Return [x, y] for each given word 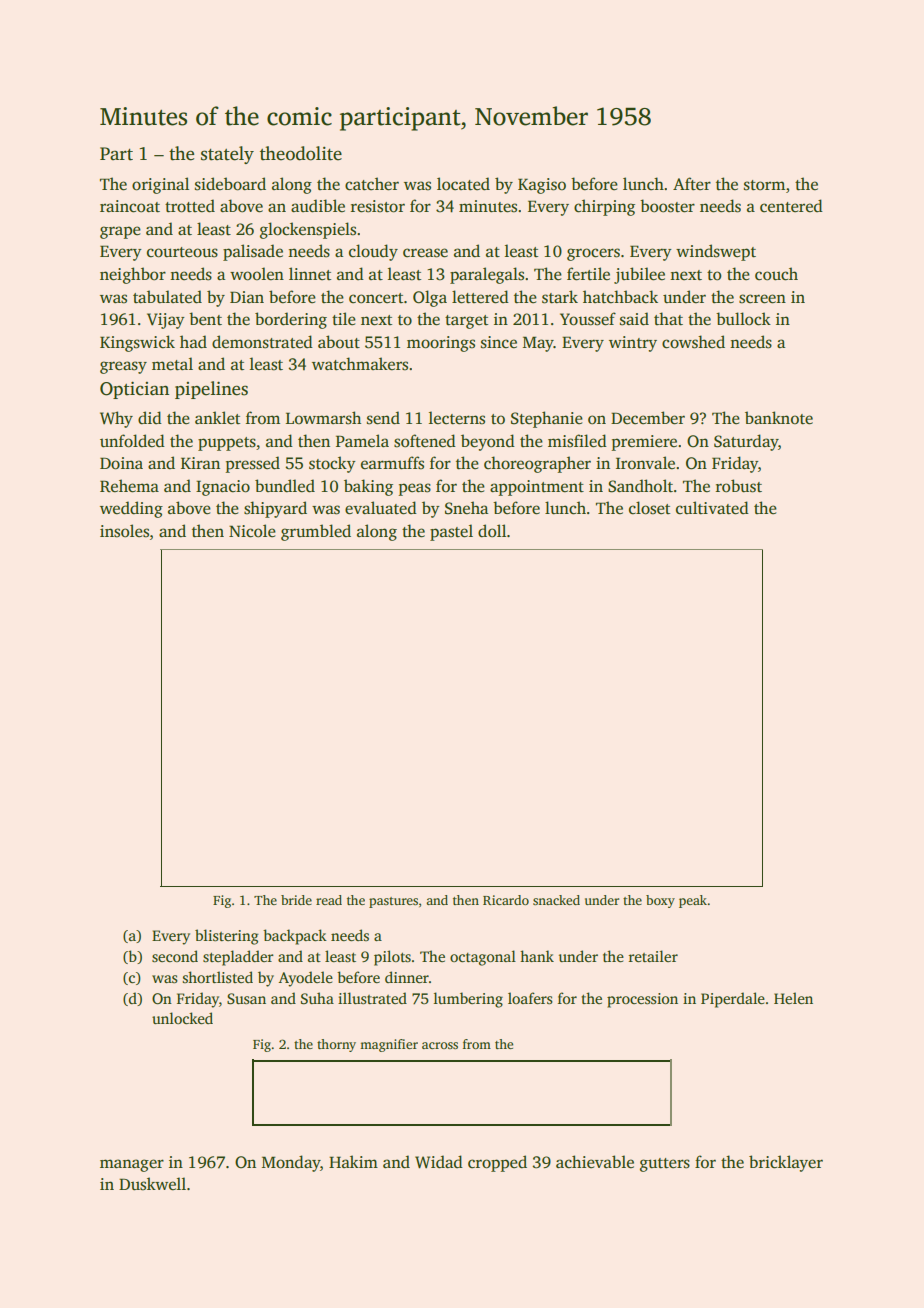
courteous [182, 252]
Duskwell [152, 1184]
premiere [644, 443]
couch [776, 274]
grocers [593, 254]
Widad [439, 1162]
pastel [451, 532]
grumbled [316, 532]
